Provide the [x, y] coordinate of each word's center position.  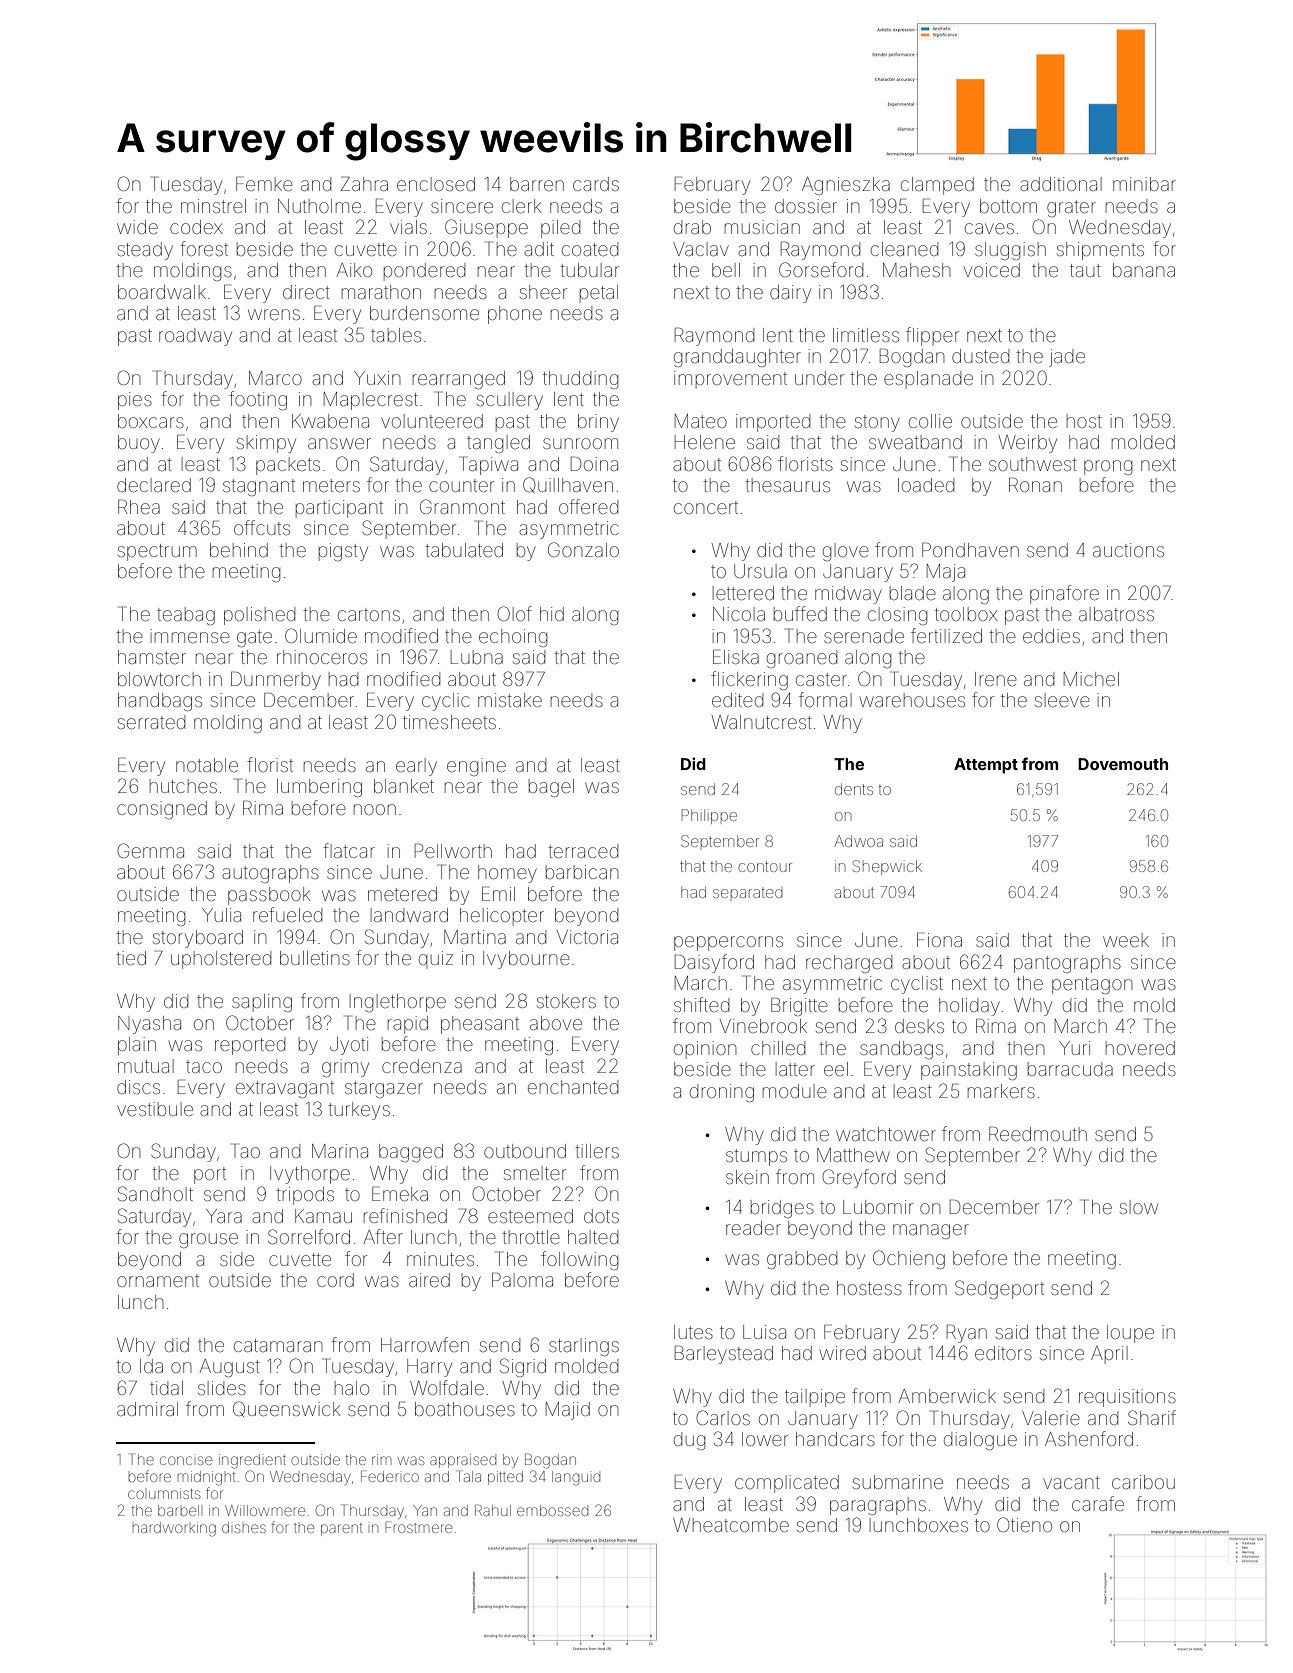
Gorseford [821, 269]
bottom [1008, 206]
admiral [147, 1409]
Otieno [1024, 1524]
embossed [552, 1510]
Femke [264, 183]
